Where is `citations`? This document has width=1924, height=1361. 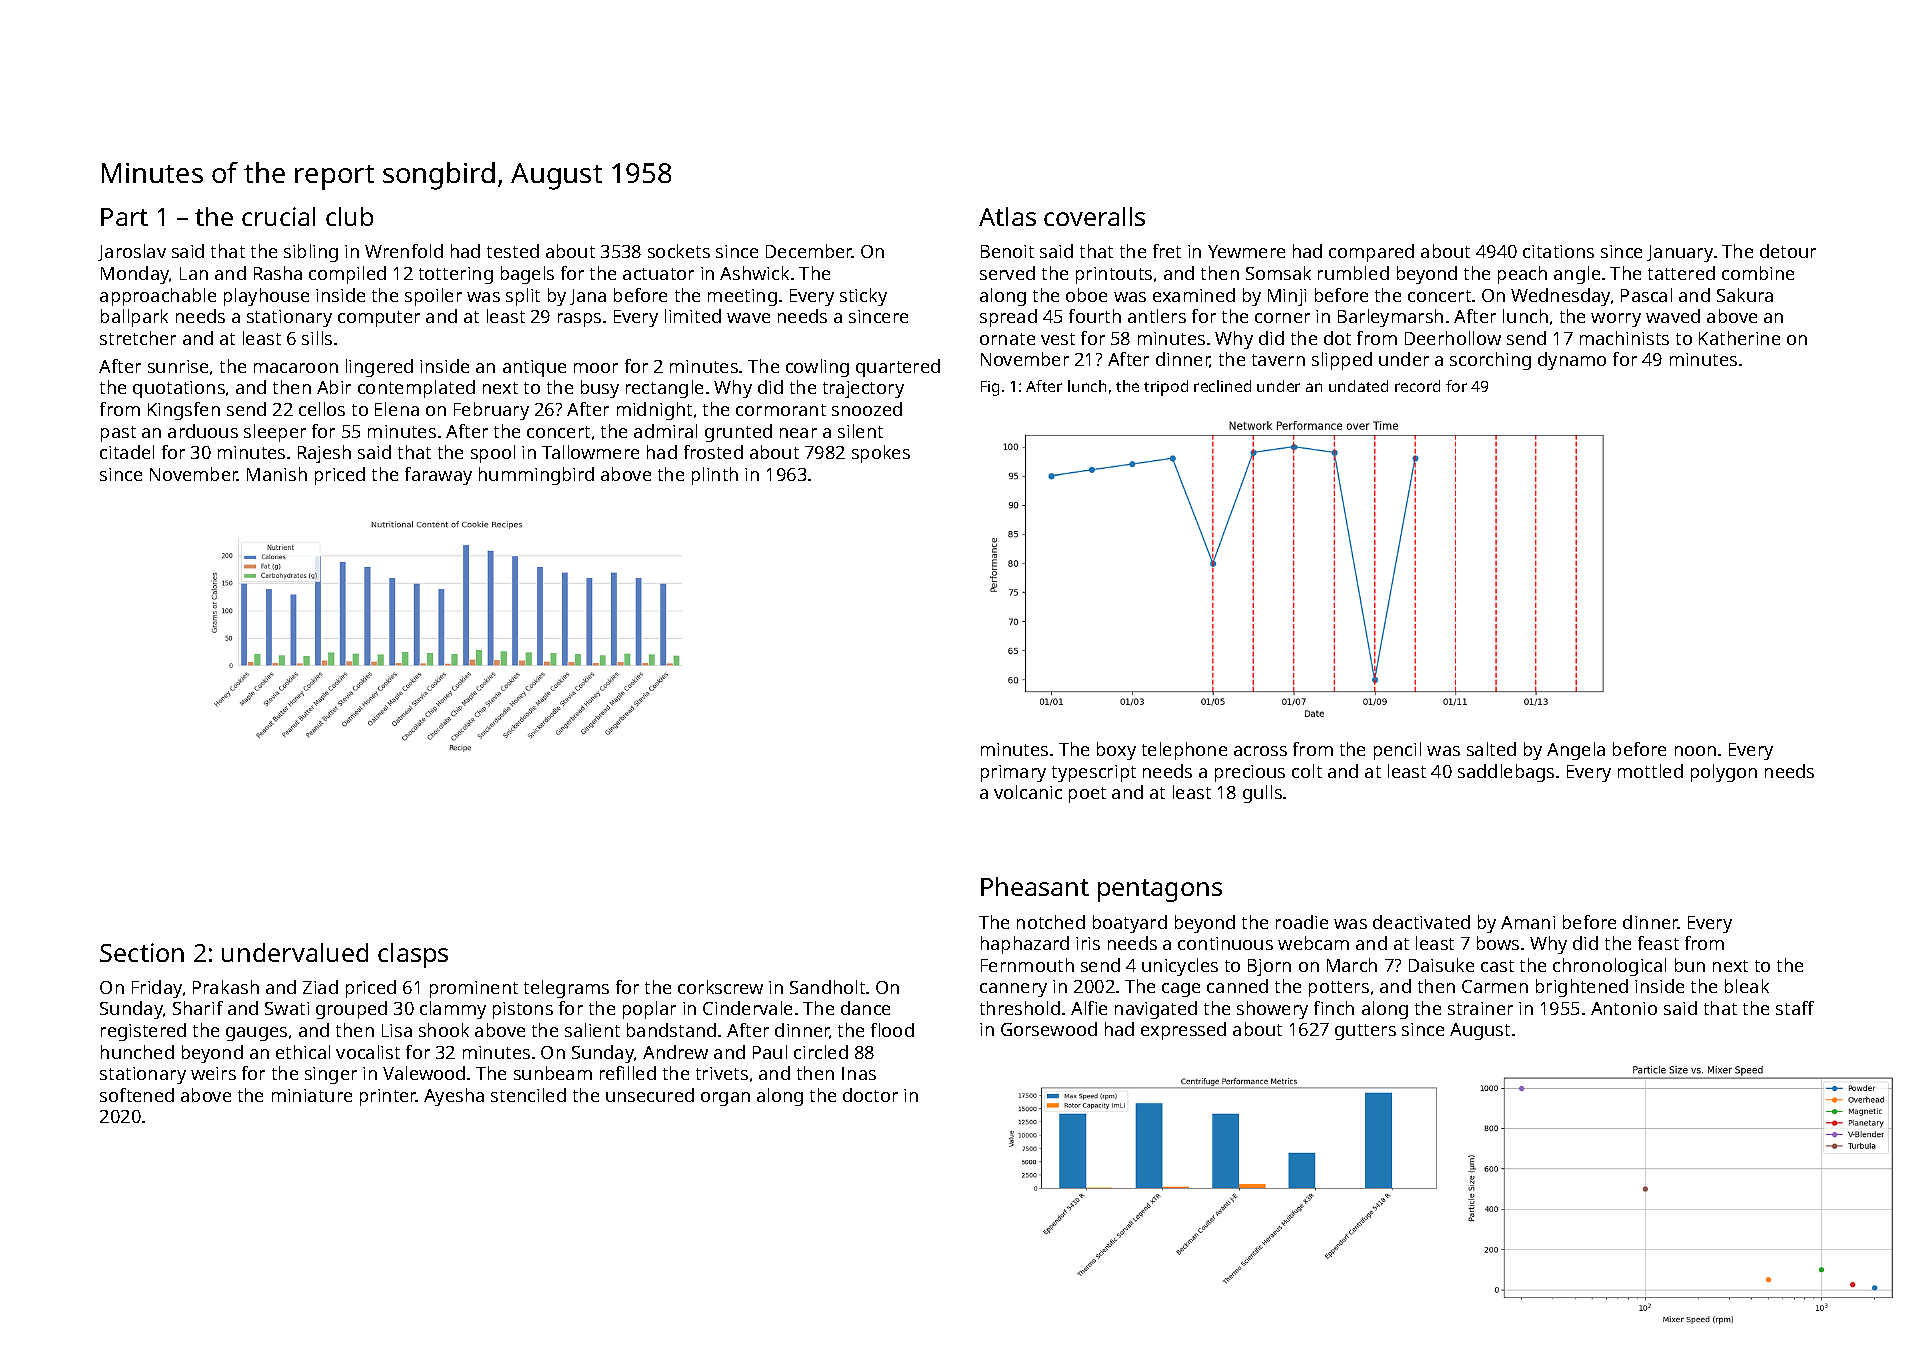
citations is located at coordinates (1558, 251).
